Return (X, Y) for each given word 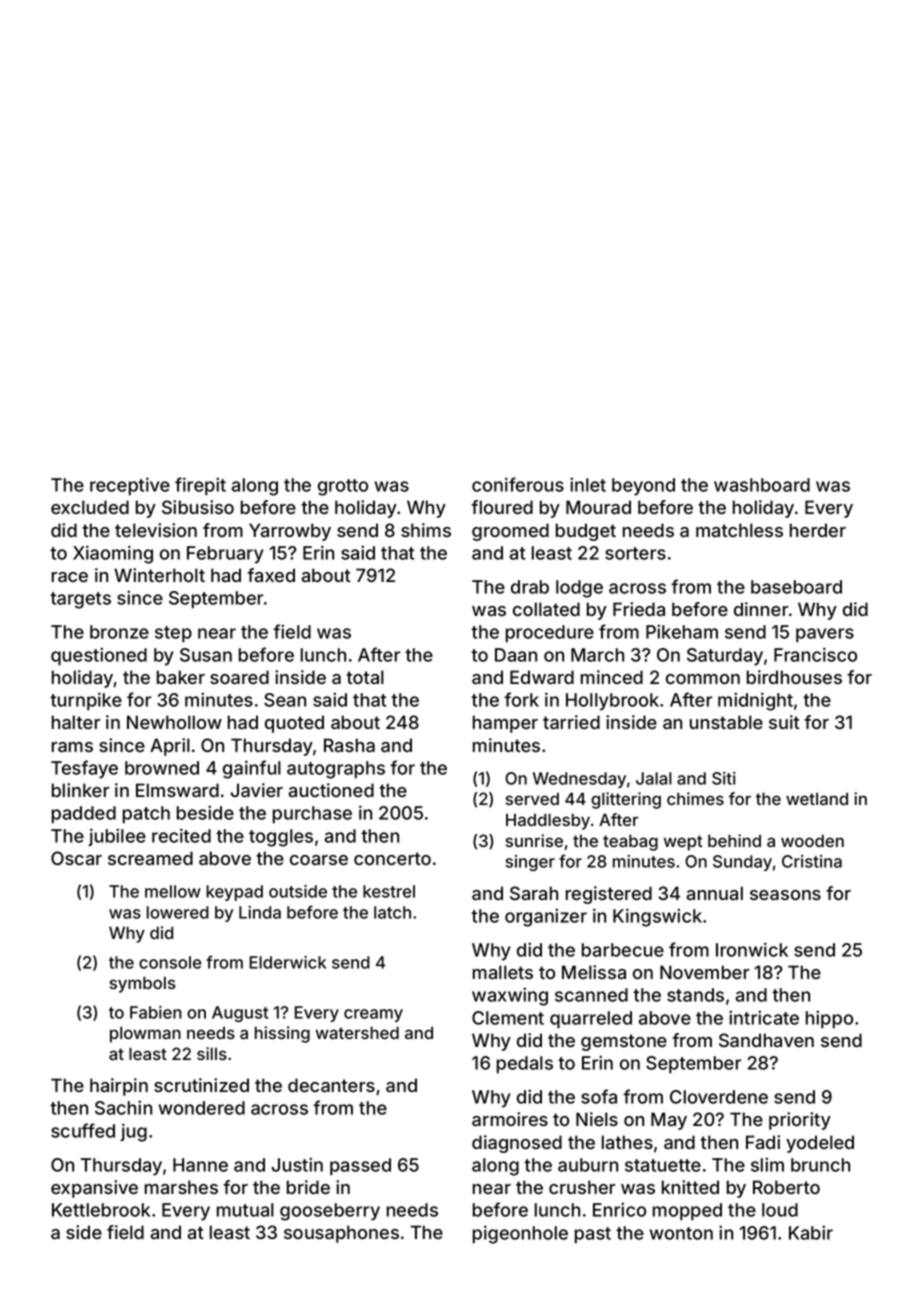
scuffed (83, 1130)
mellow (173, 891)
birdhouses (794, 677)
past (593, 1235)
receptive (130, 486)
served (532, 799)
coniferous (518, 484)
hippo (829, 1019)
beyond (643, 487)
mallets (503, 972)
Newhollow (174, 722)
